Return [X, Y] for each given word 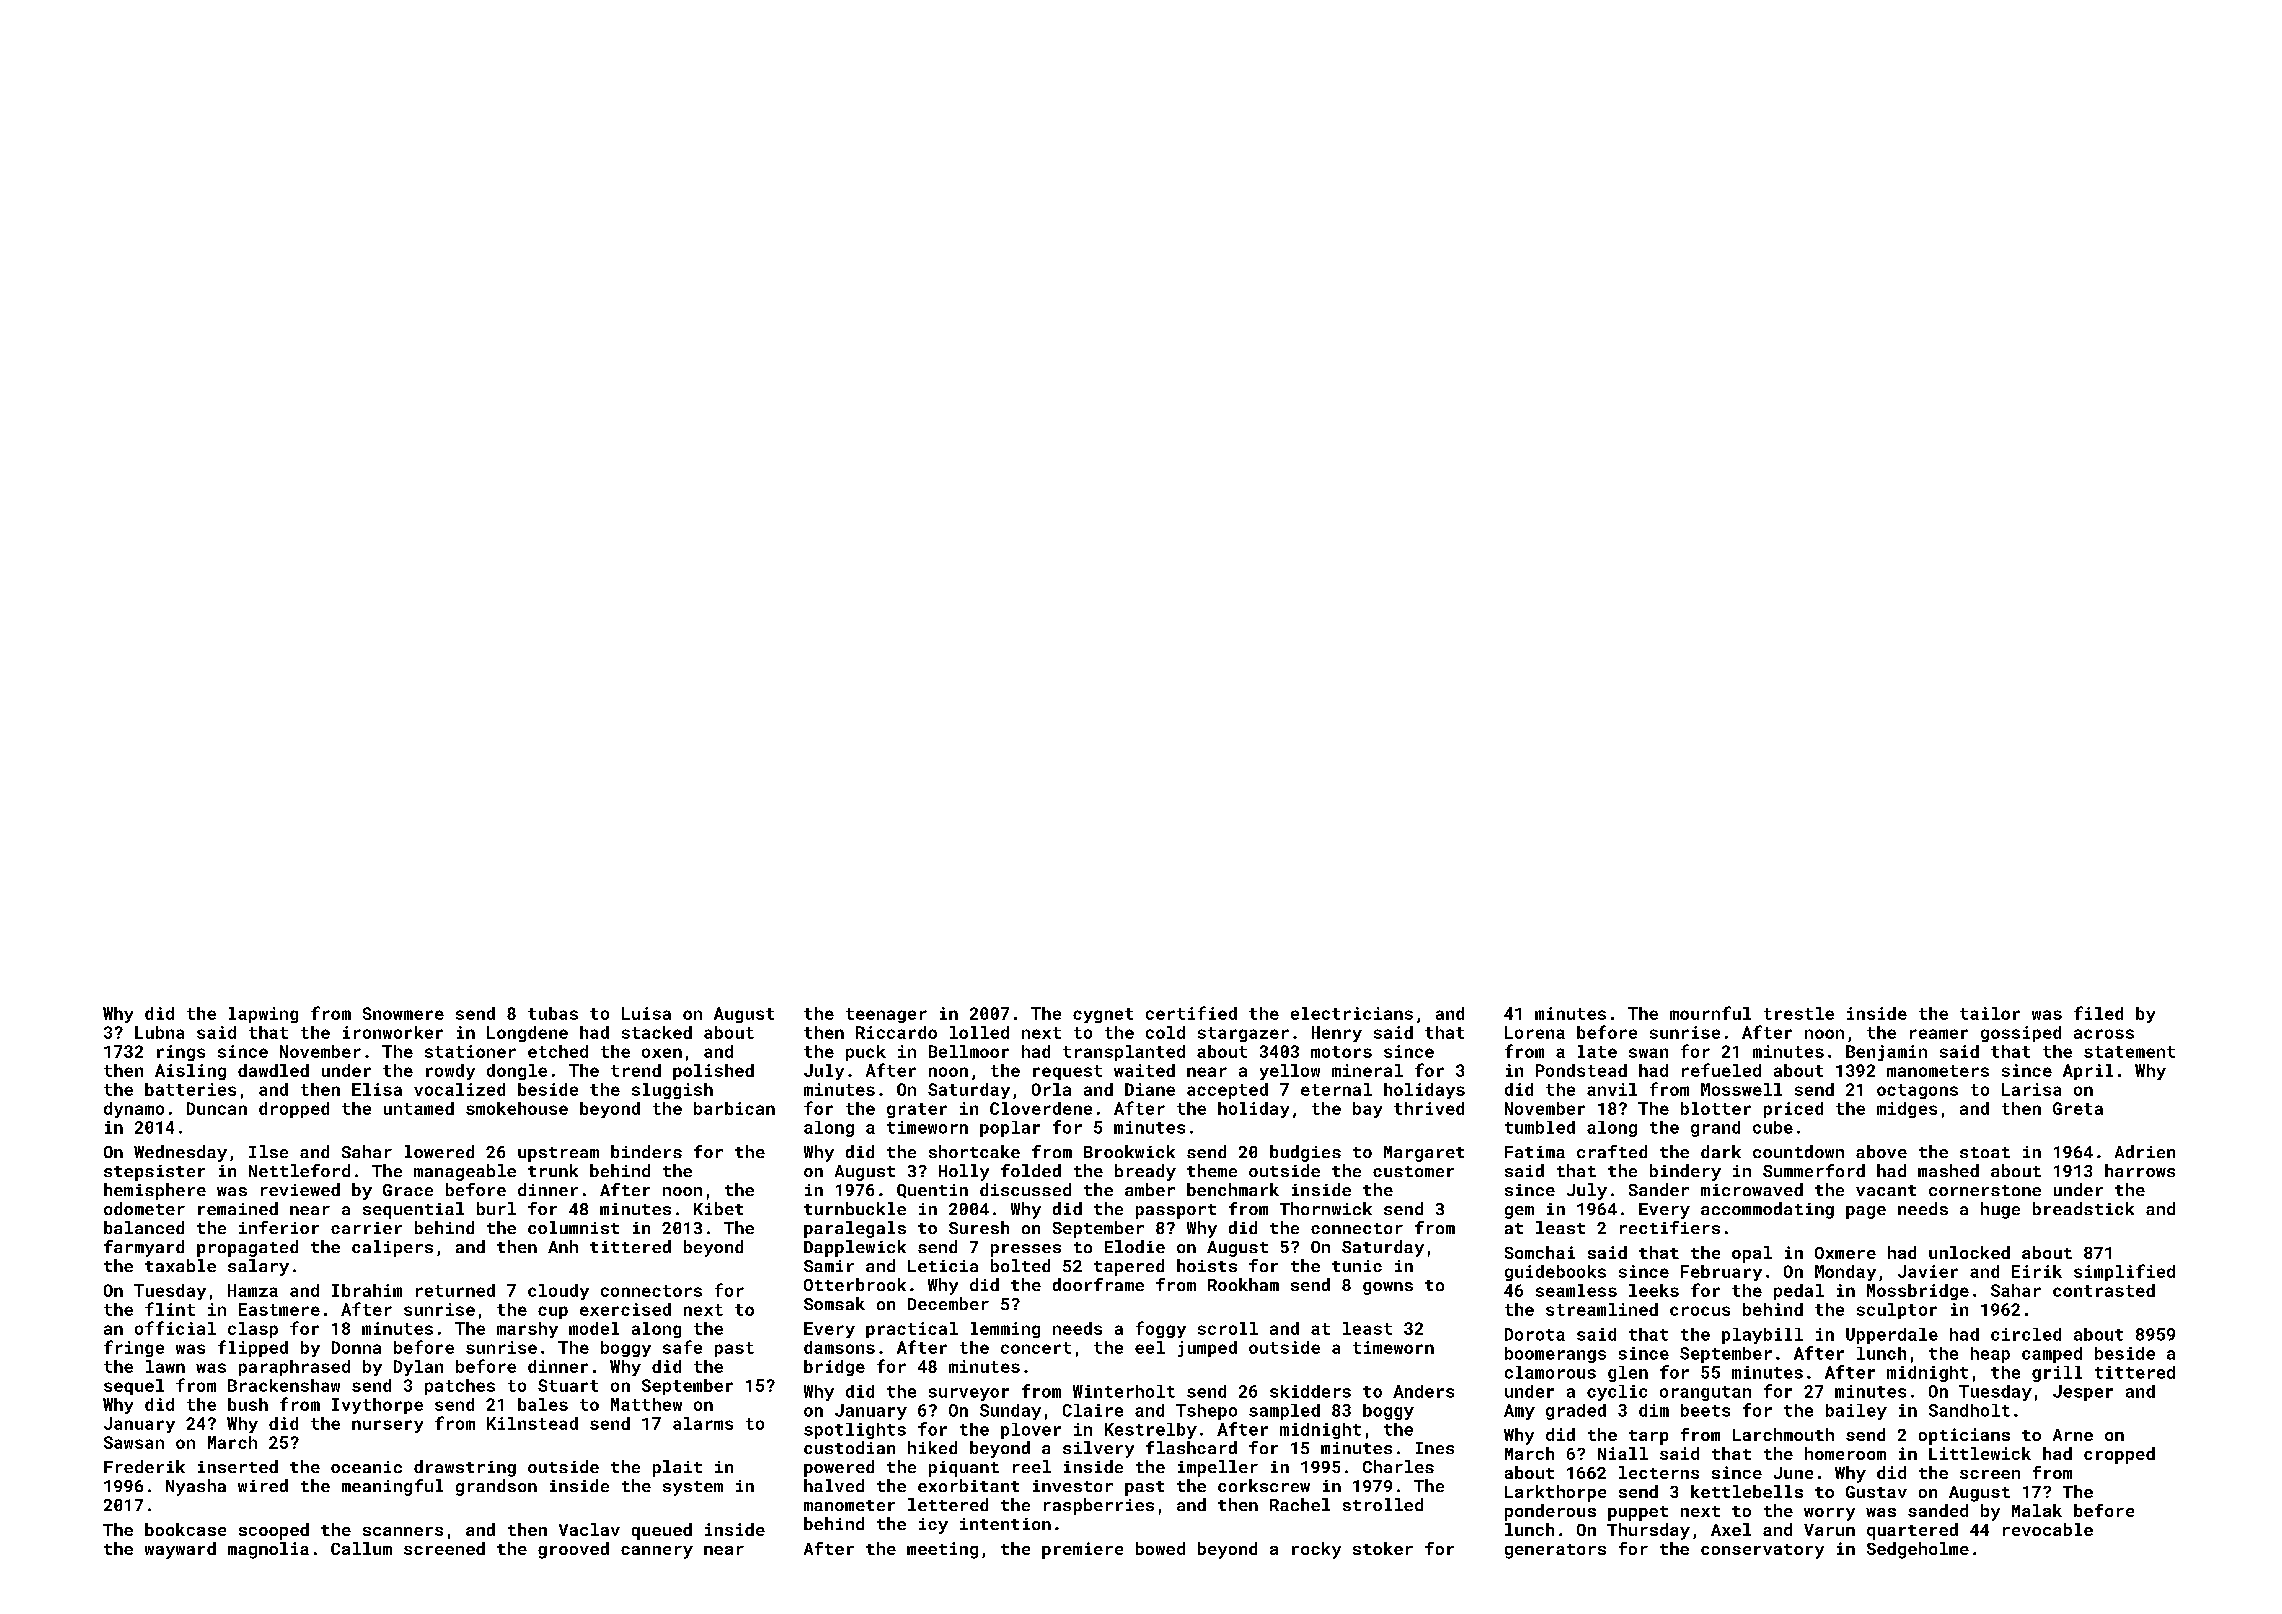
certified [1191, 1013]
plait [677, 1468]
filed [2098, 1013]
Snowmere [403, 1013]
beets [1705, 1410]
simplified [2124, 1272]
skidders [1310, 1391]
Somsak [834, 1303]
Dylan [418, 1368]
